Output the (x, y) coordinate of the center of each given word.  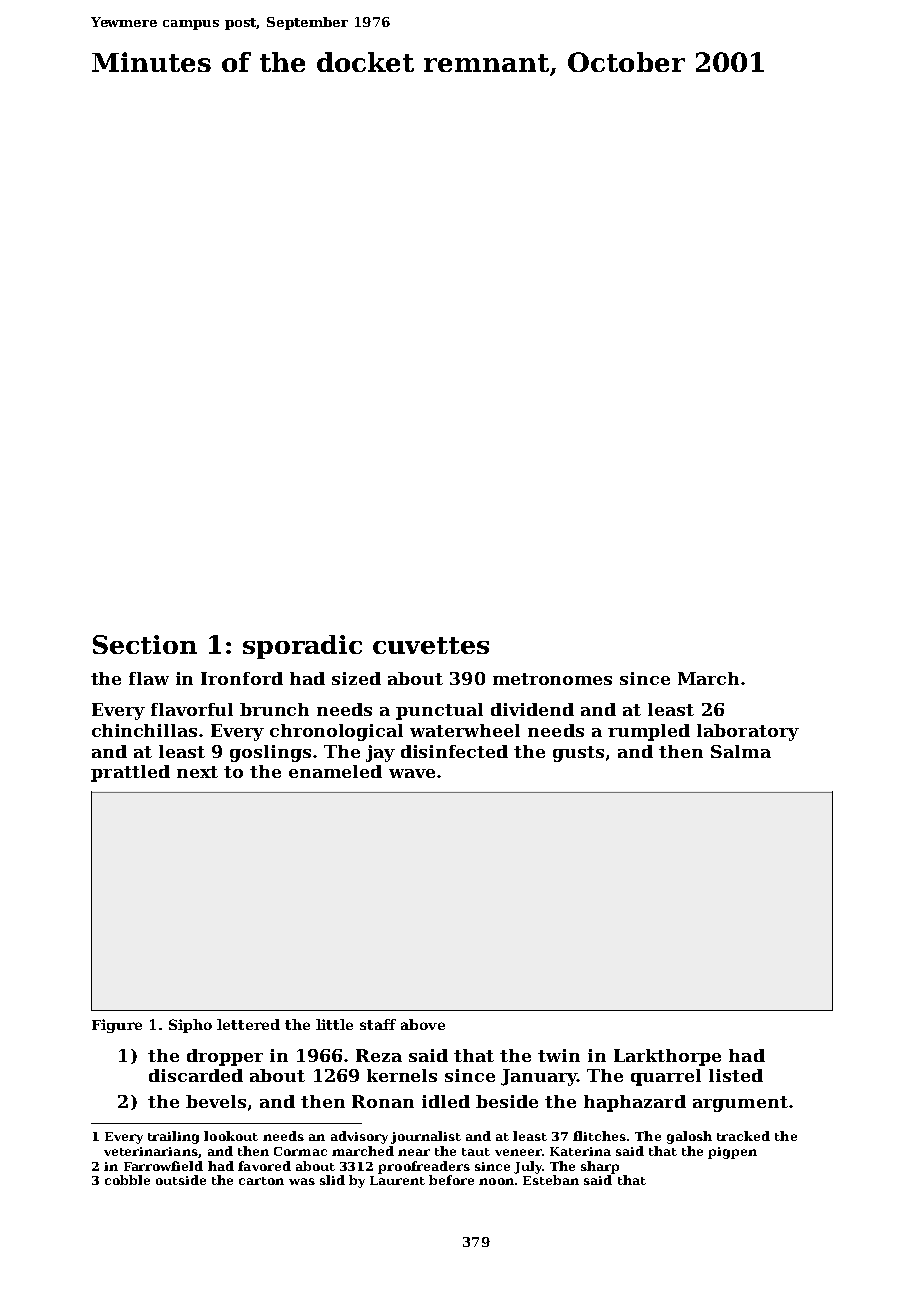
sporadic (302, 647)
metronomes (552, 679)
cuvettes (431, 645)
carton (261, 1181)
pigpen (732, 1153)
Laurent (397, 1180)
